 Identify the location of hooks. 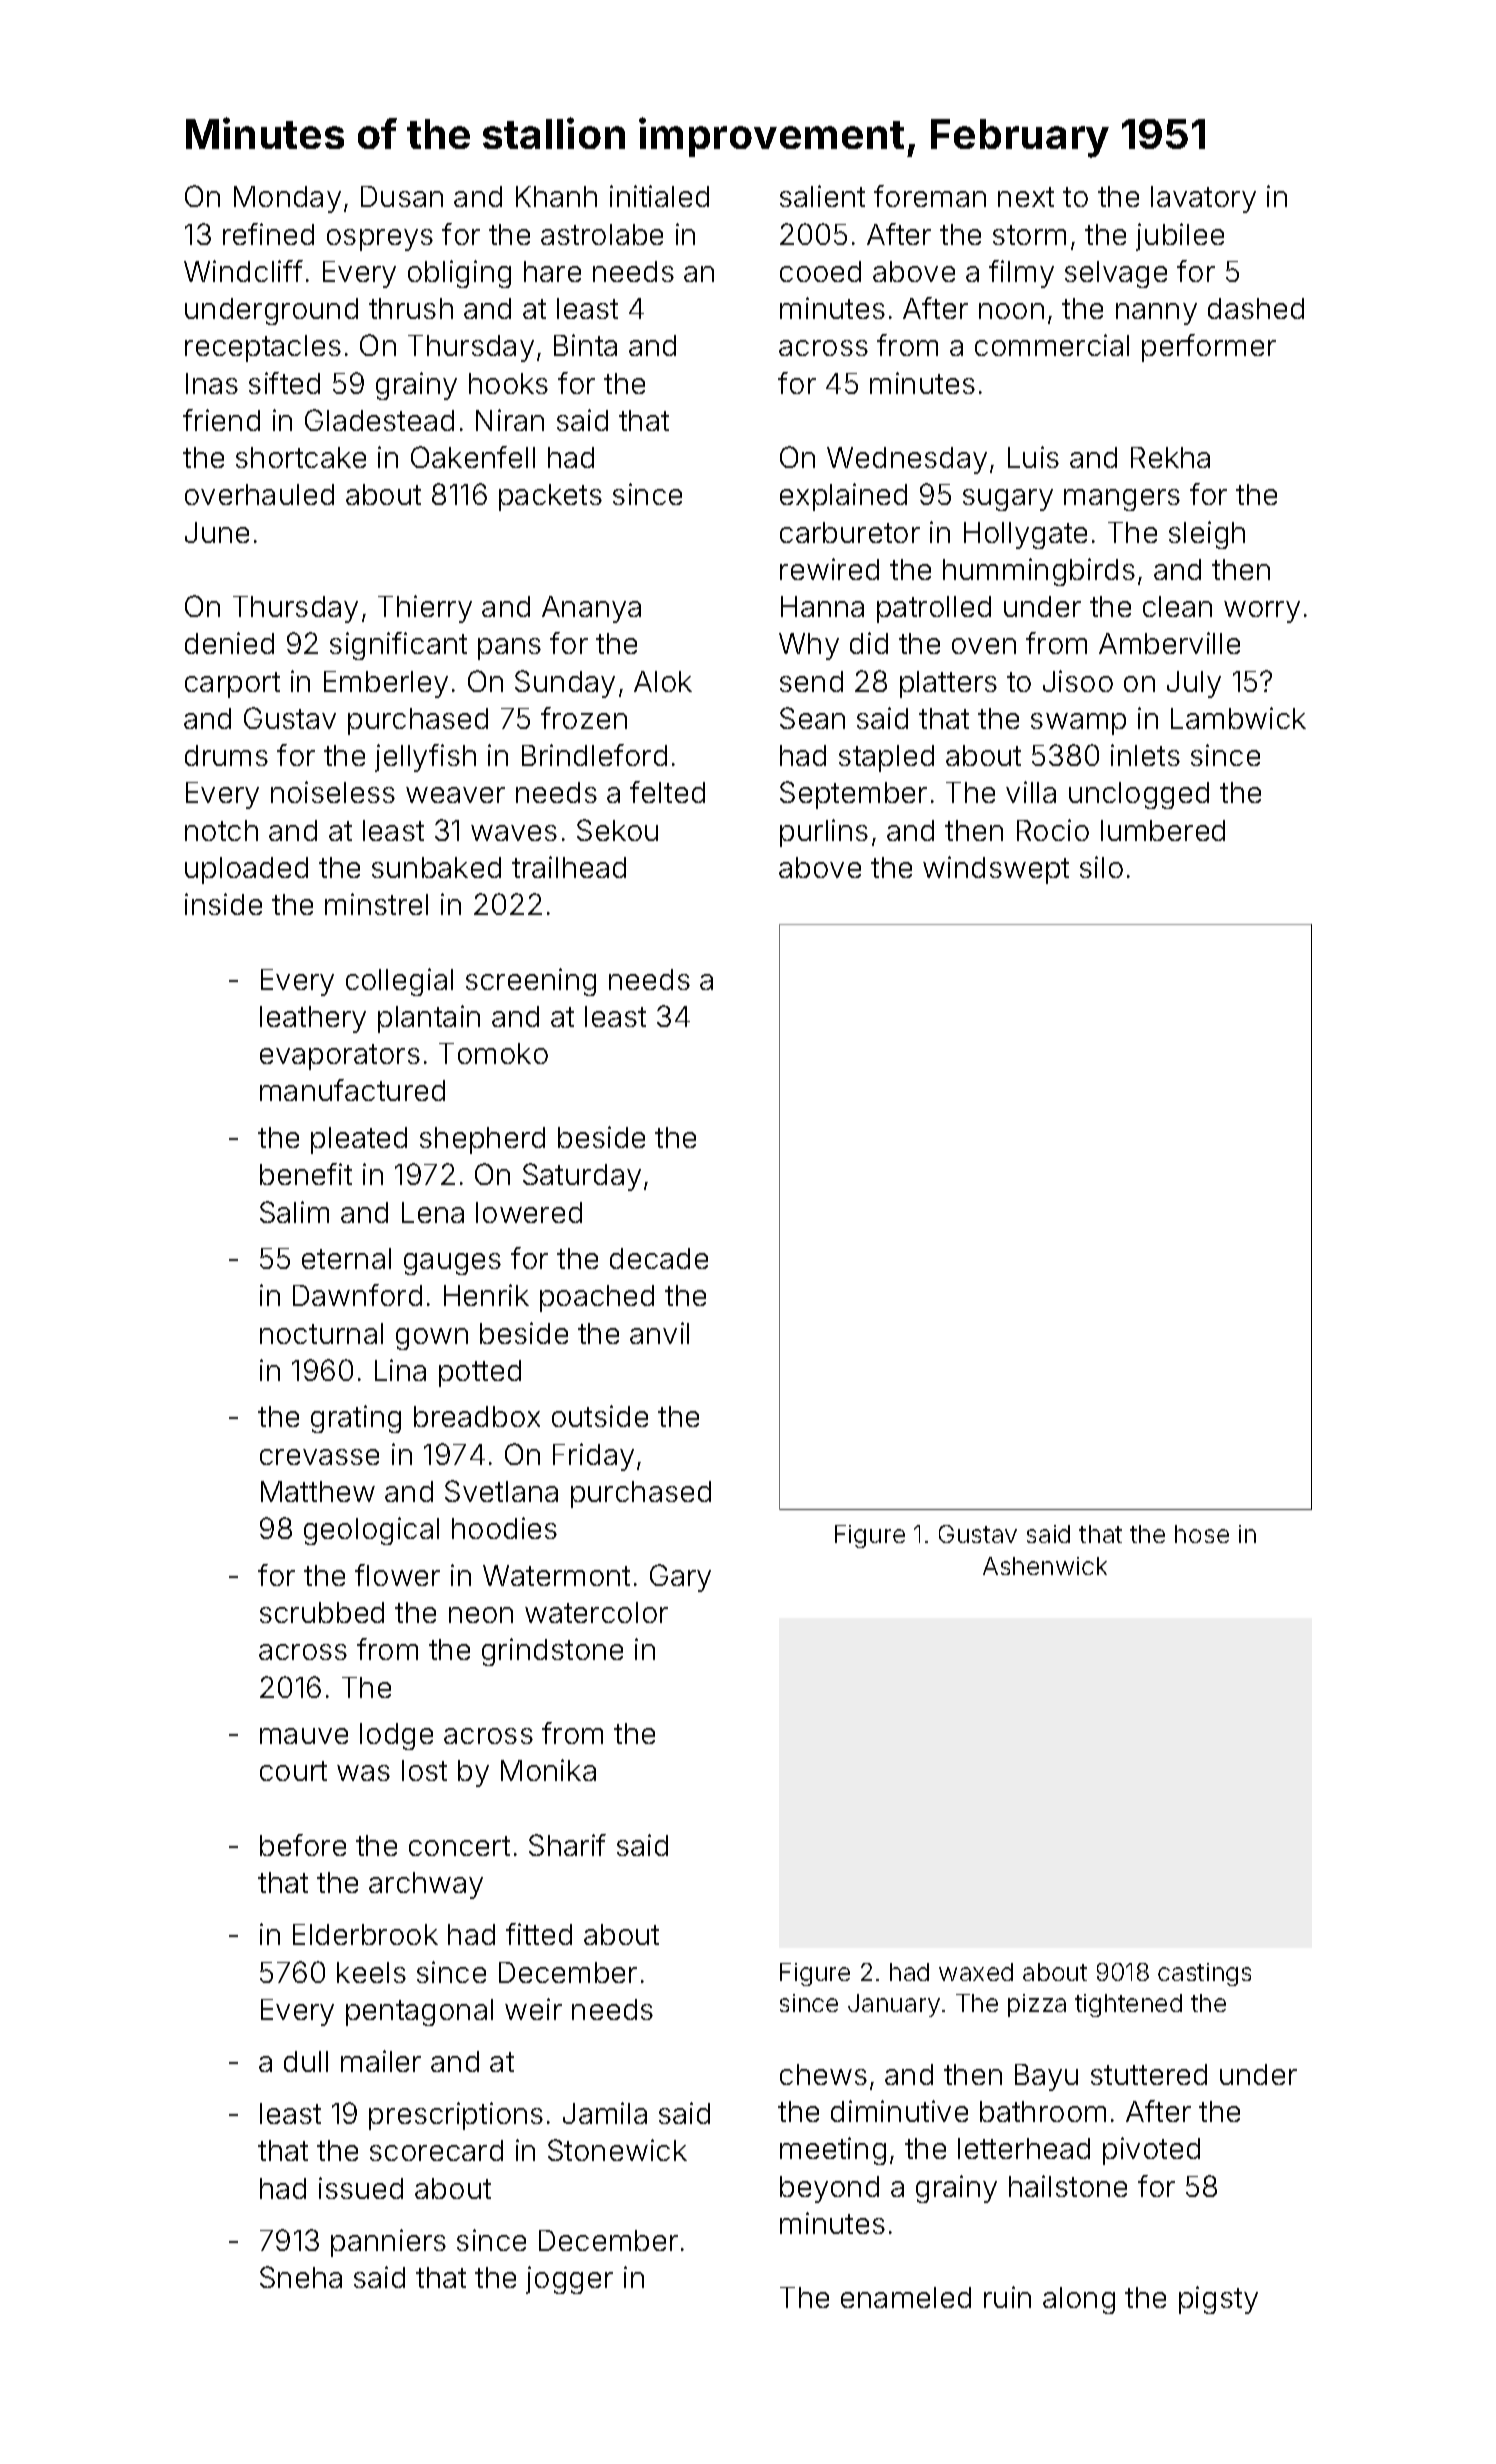
(508, 383).
